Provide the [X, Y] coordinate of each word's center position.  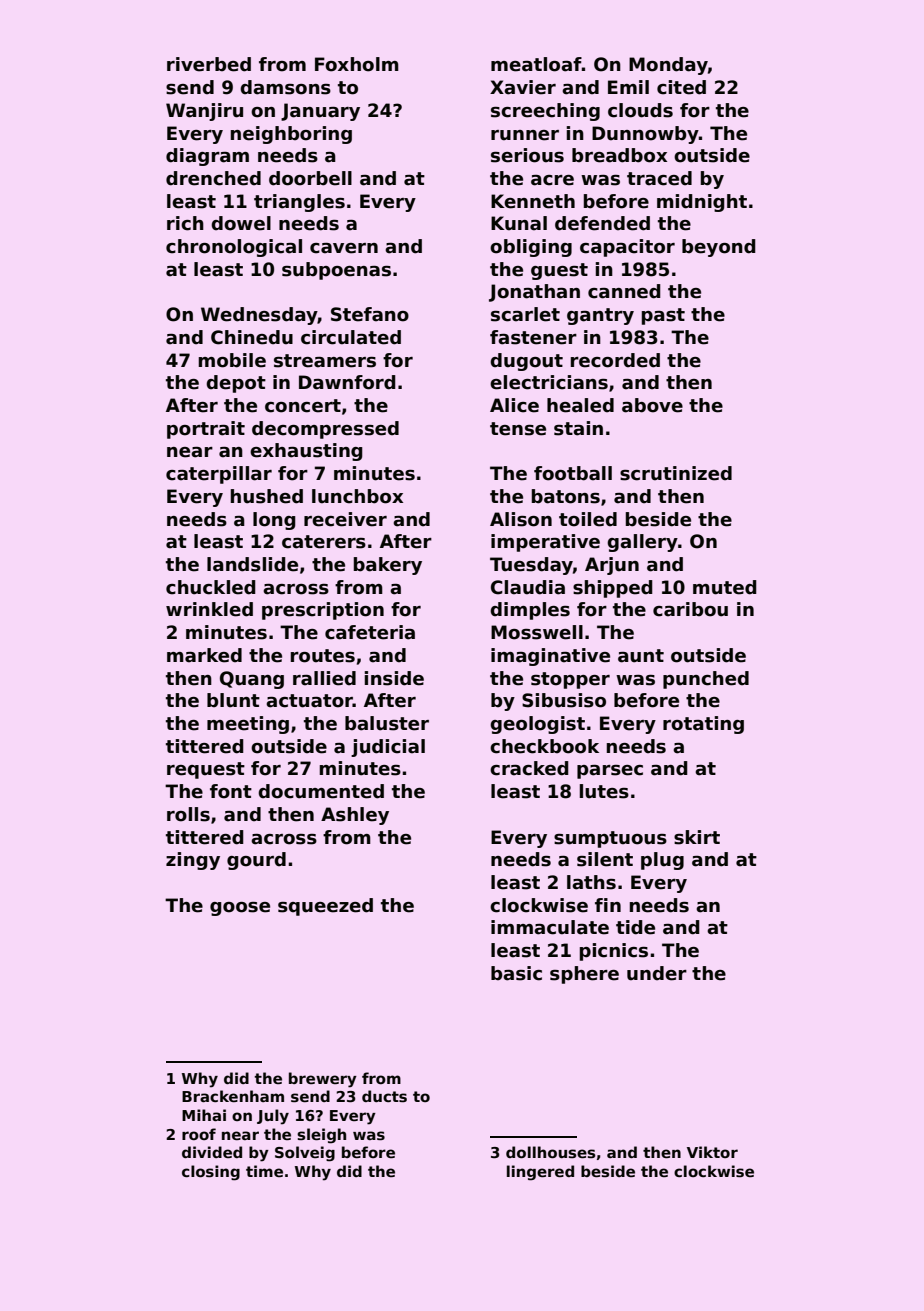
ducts [384, 1096]
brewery [323, 1080]
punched [706, 680]
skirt [697, 837]
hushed [267, 496]
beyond [719, 248]
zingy [193, 861]
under [657, 973]
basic [516, 973]
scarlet [525, 314]
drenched [213, 178]
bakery [388, 566]
